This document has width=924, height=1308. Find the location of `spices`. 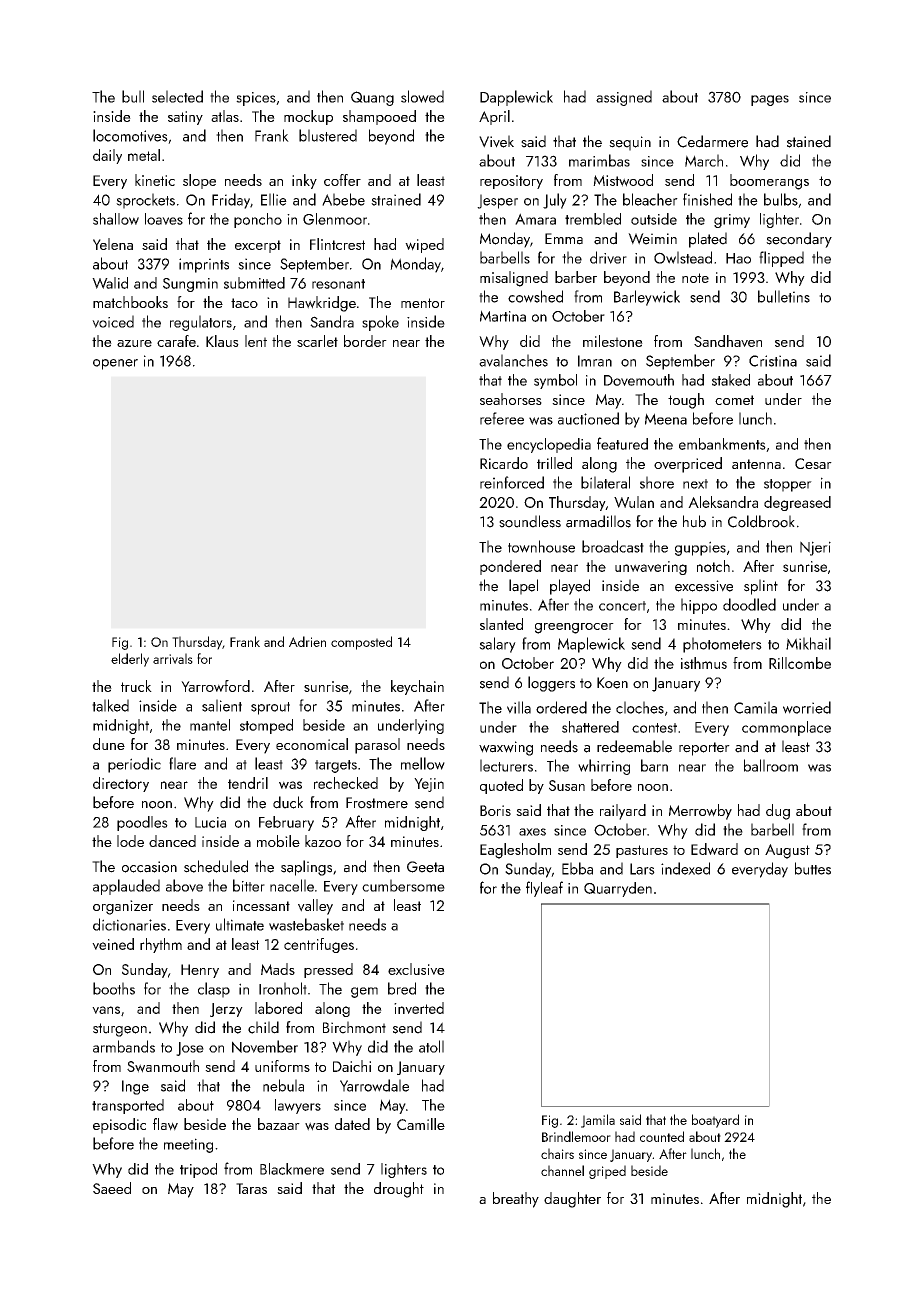

spices is located at coordinates (256, 99).
